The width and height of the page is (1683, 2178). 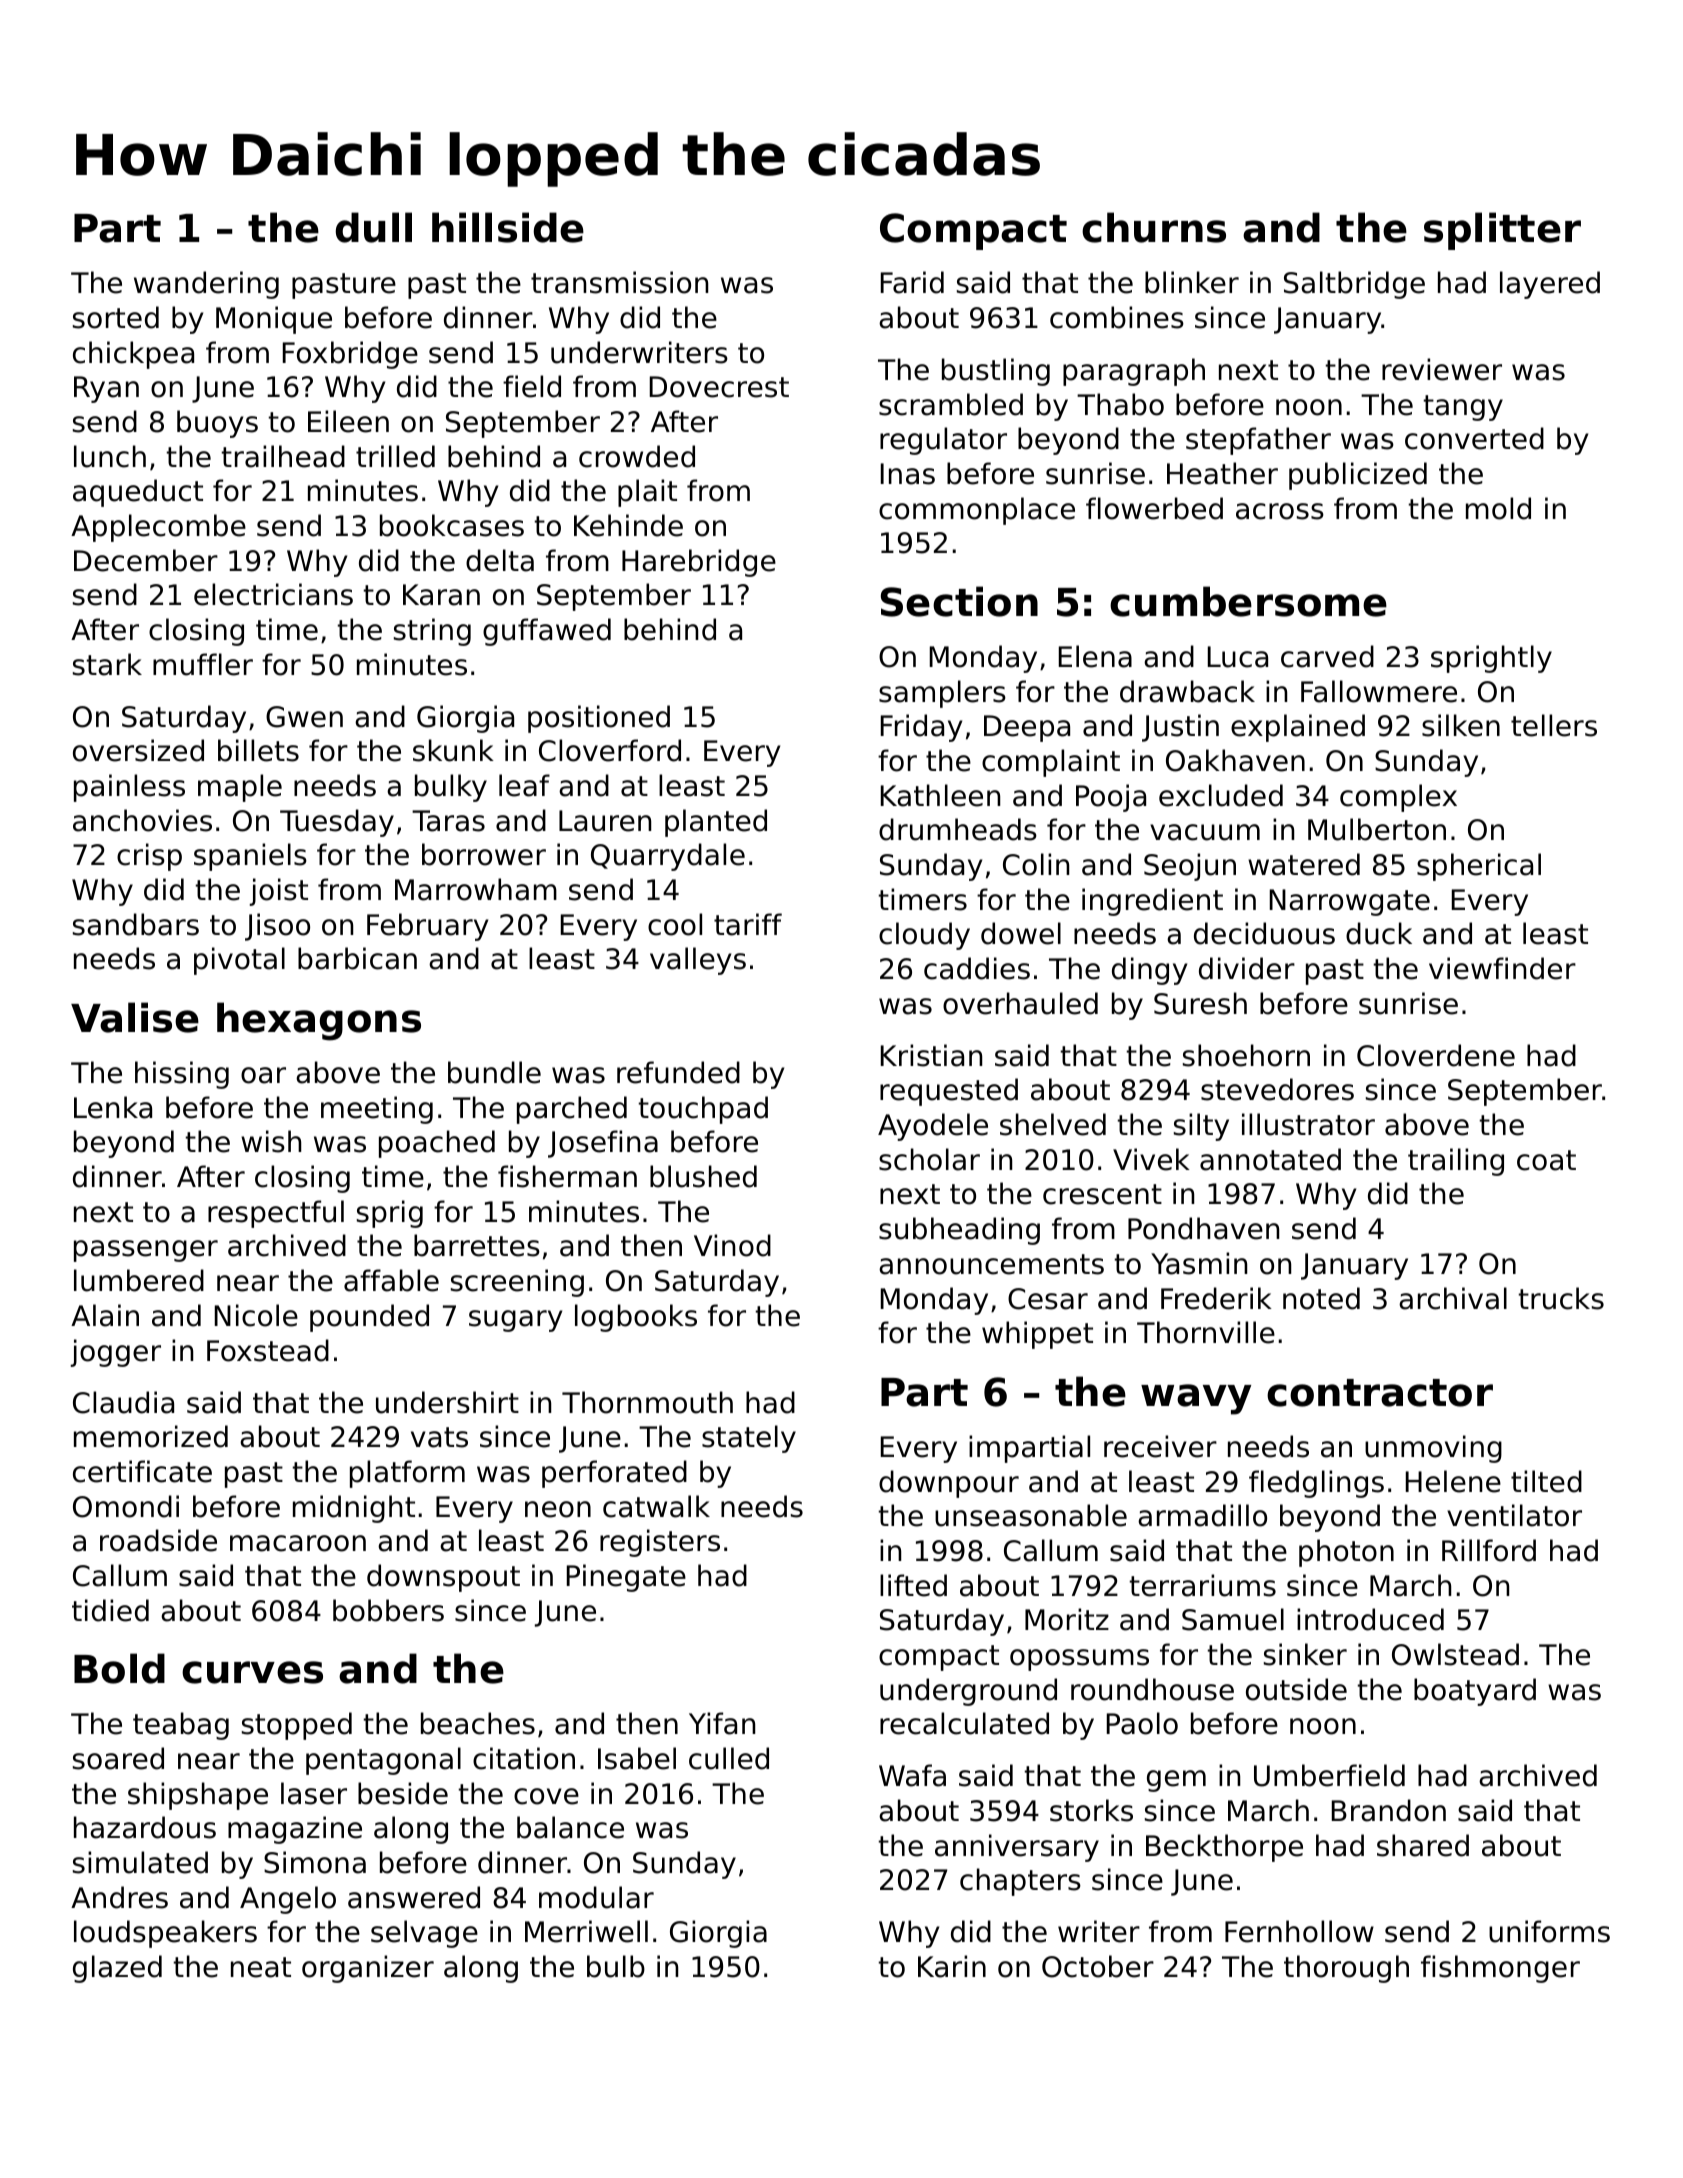 I want to click on trucks, so click(x=1561, y=1298).
